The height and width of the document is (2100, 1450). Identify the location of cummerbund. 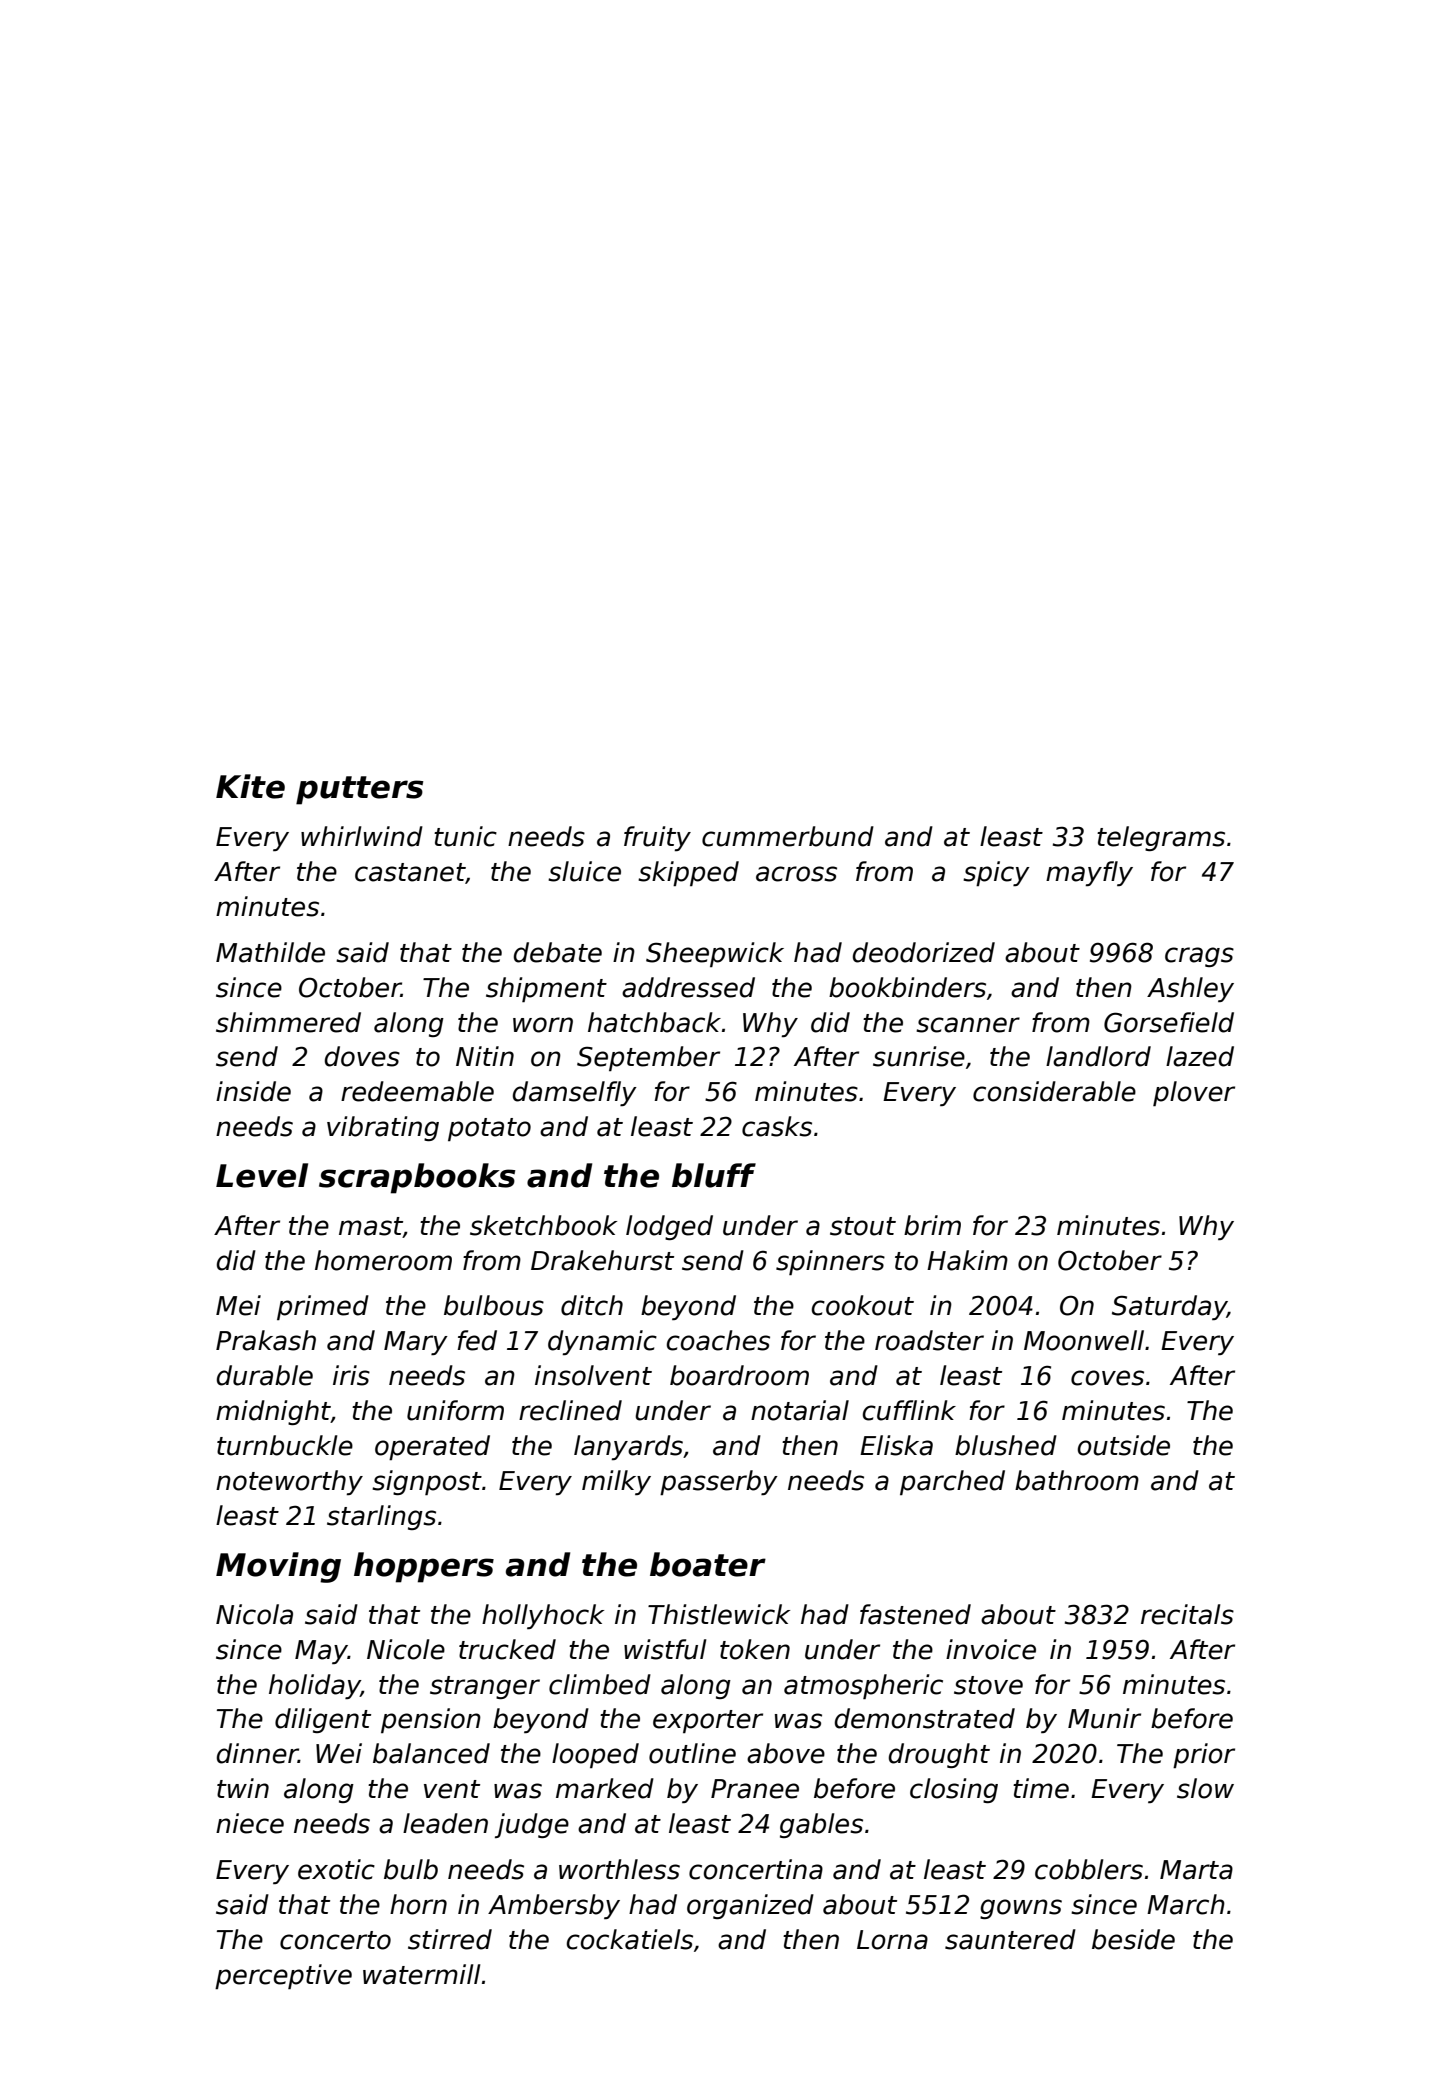
(788, 836).
